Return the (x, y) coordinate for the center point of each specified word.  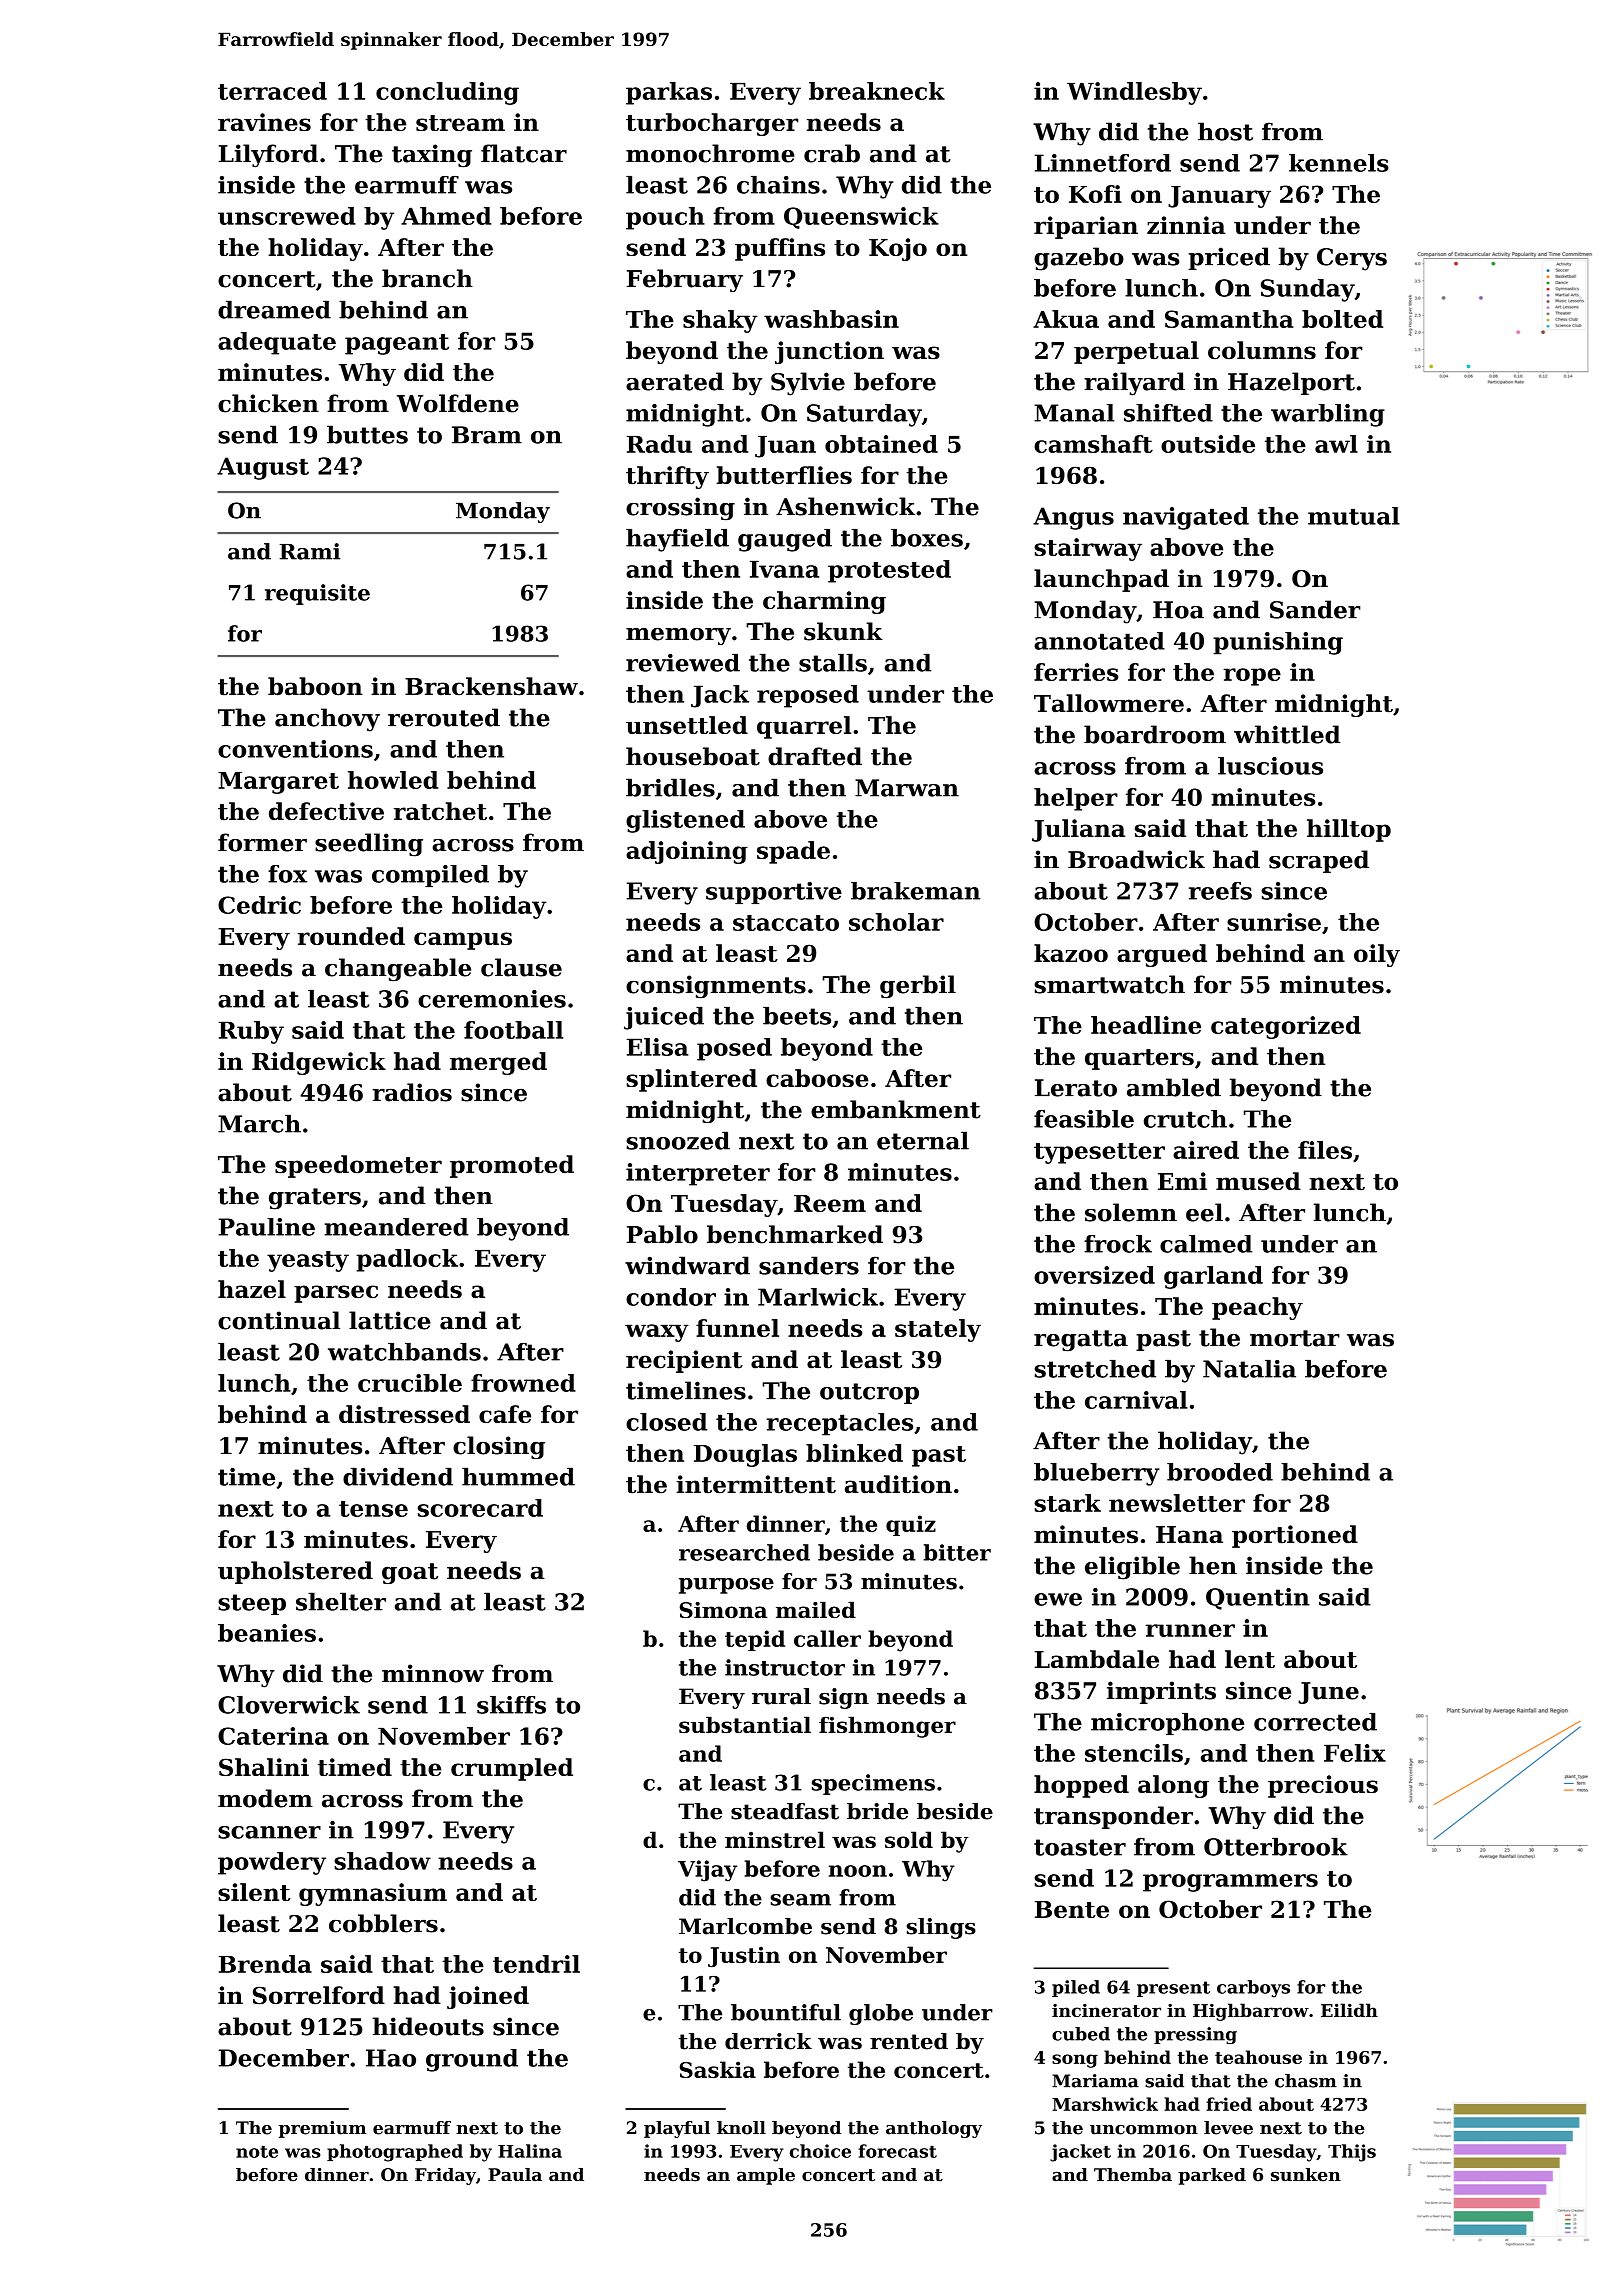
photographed (395, 2153)
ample (766, 2176)
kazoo (1071, 953)
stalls (833, 663)
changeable (398, 970)
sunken (1306, 2175)
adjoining (687, 852)
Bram (487, 435)
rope (1252, 677)
